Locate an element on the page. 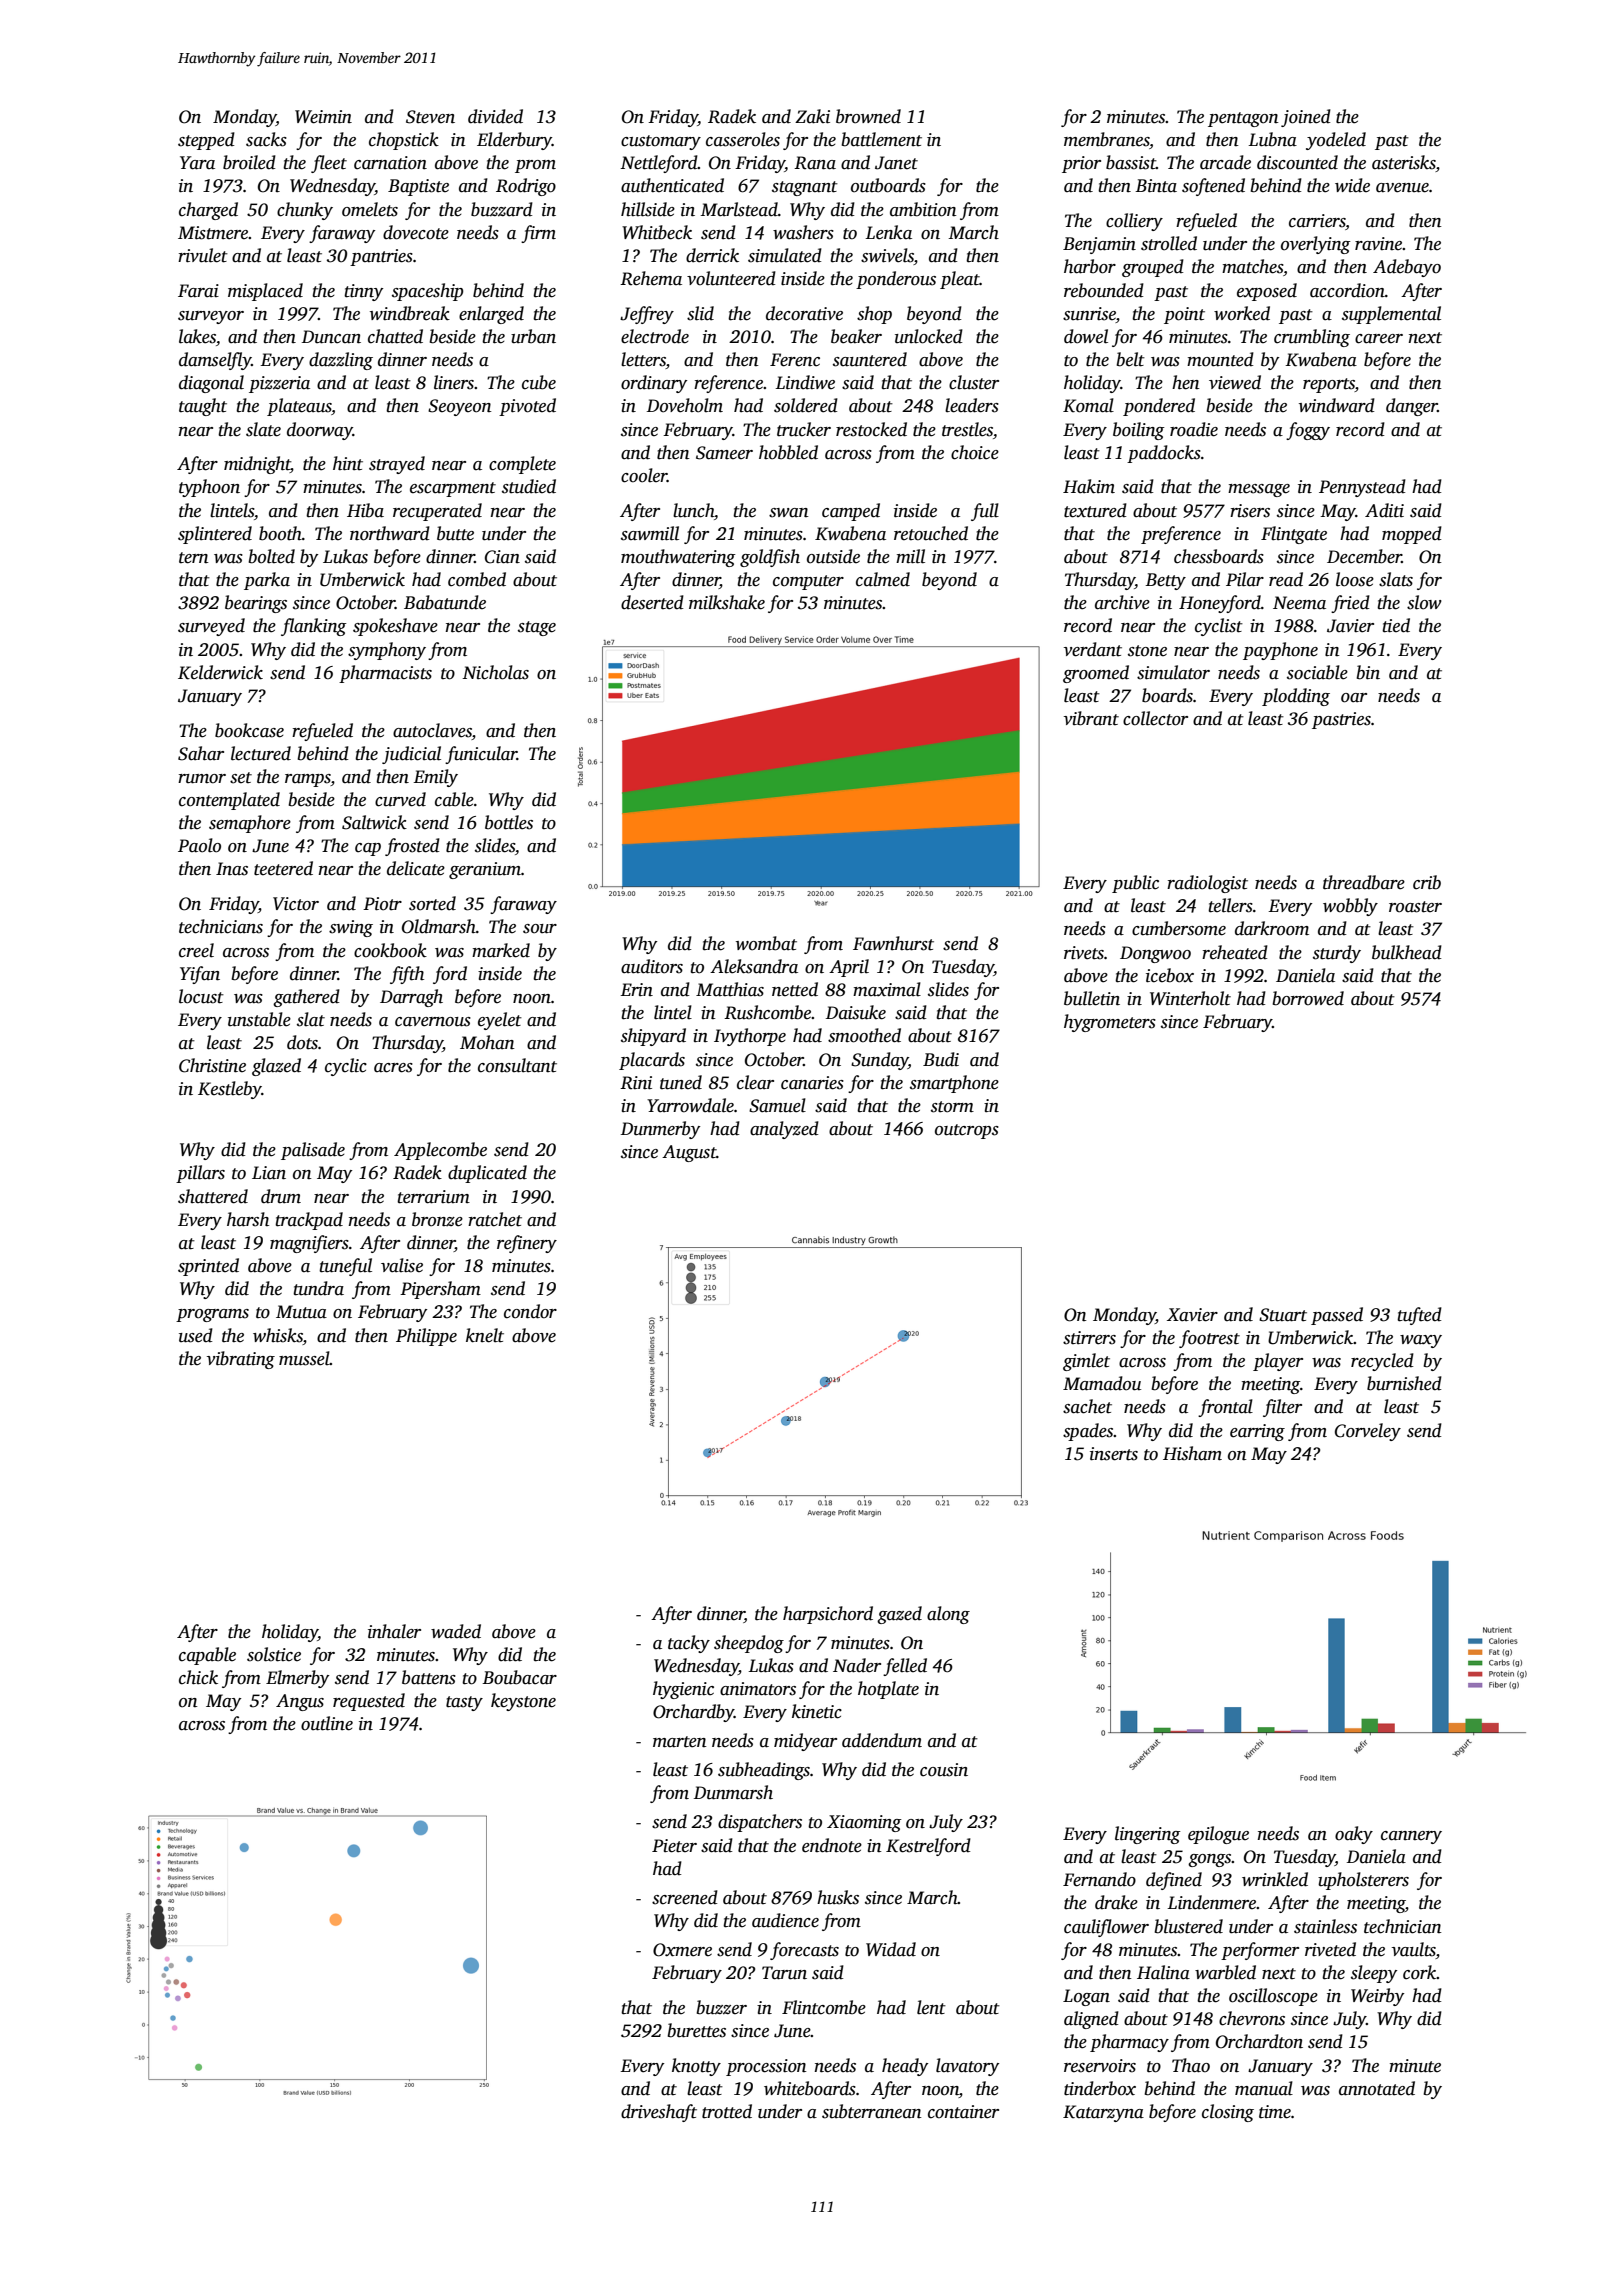  analyzed is located at coordinates (784, 1130).
